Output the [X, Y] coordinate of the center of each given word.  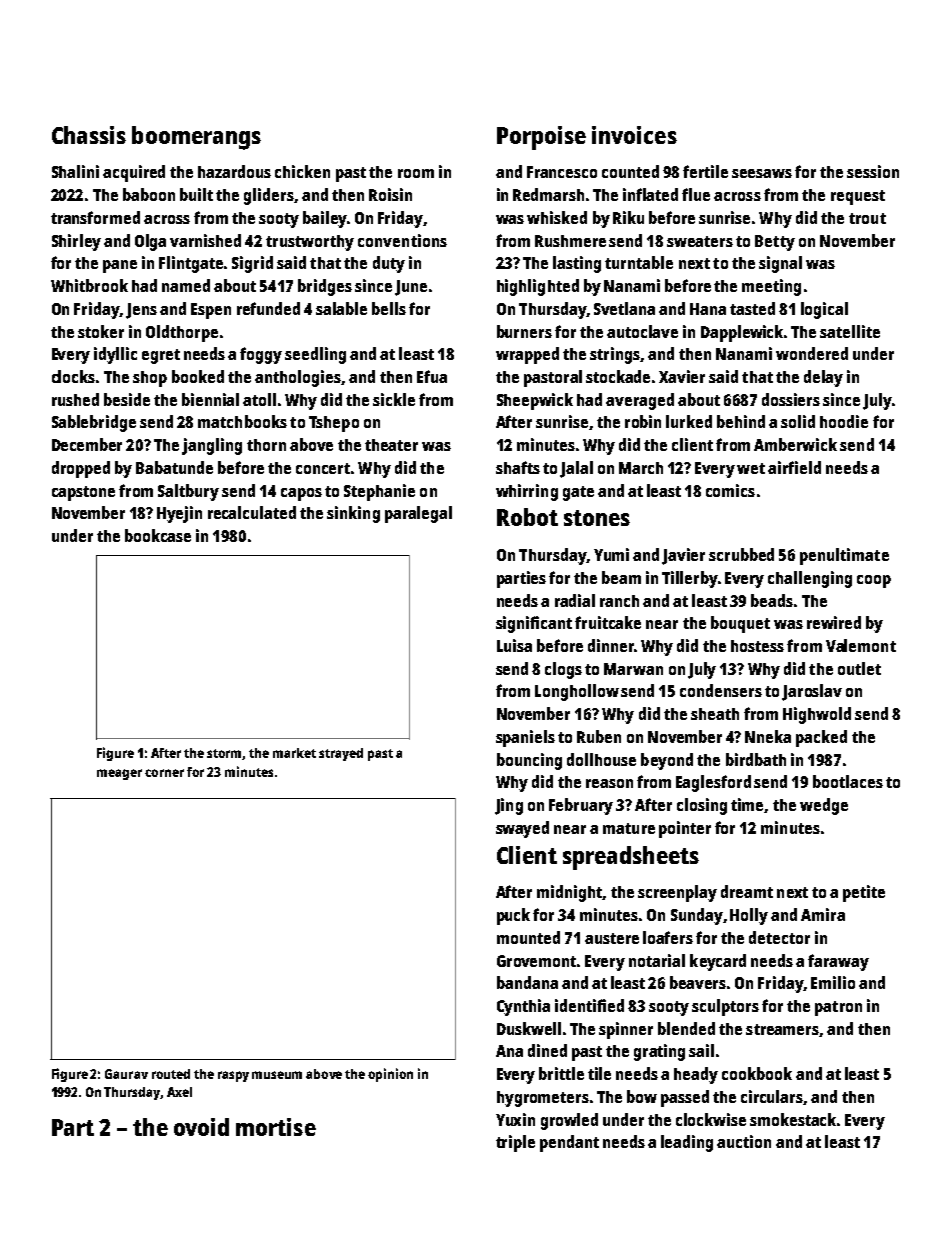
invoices [634, 135]
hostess [757, 646]
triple [515, 1143]
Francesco [562, 172]
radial [575, 600]
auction [744, 1141]
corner [164, 773]
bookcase [158, 535]
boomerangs [196, 138]
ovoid [201, 1127]
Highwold [817, 715]
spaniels [525, 738]
